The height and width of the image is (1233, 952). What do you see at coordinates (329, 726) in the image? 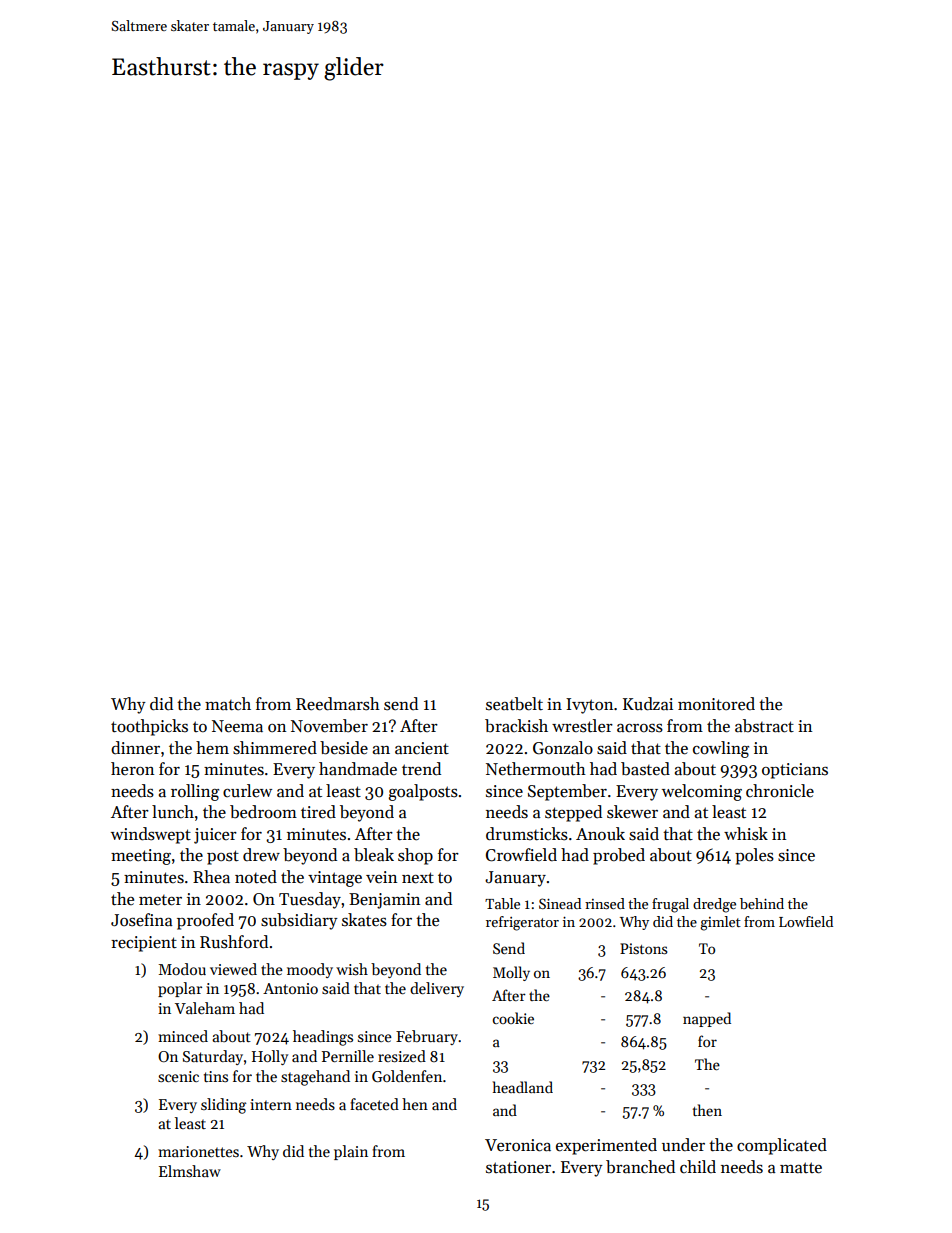
I see `November` at bounding box center [329, 726].
